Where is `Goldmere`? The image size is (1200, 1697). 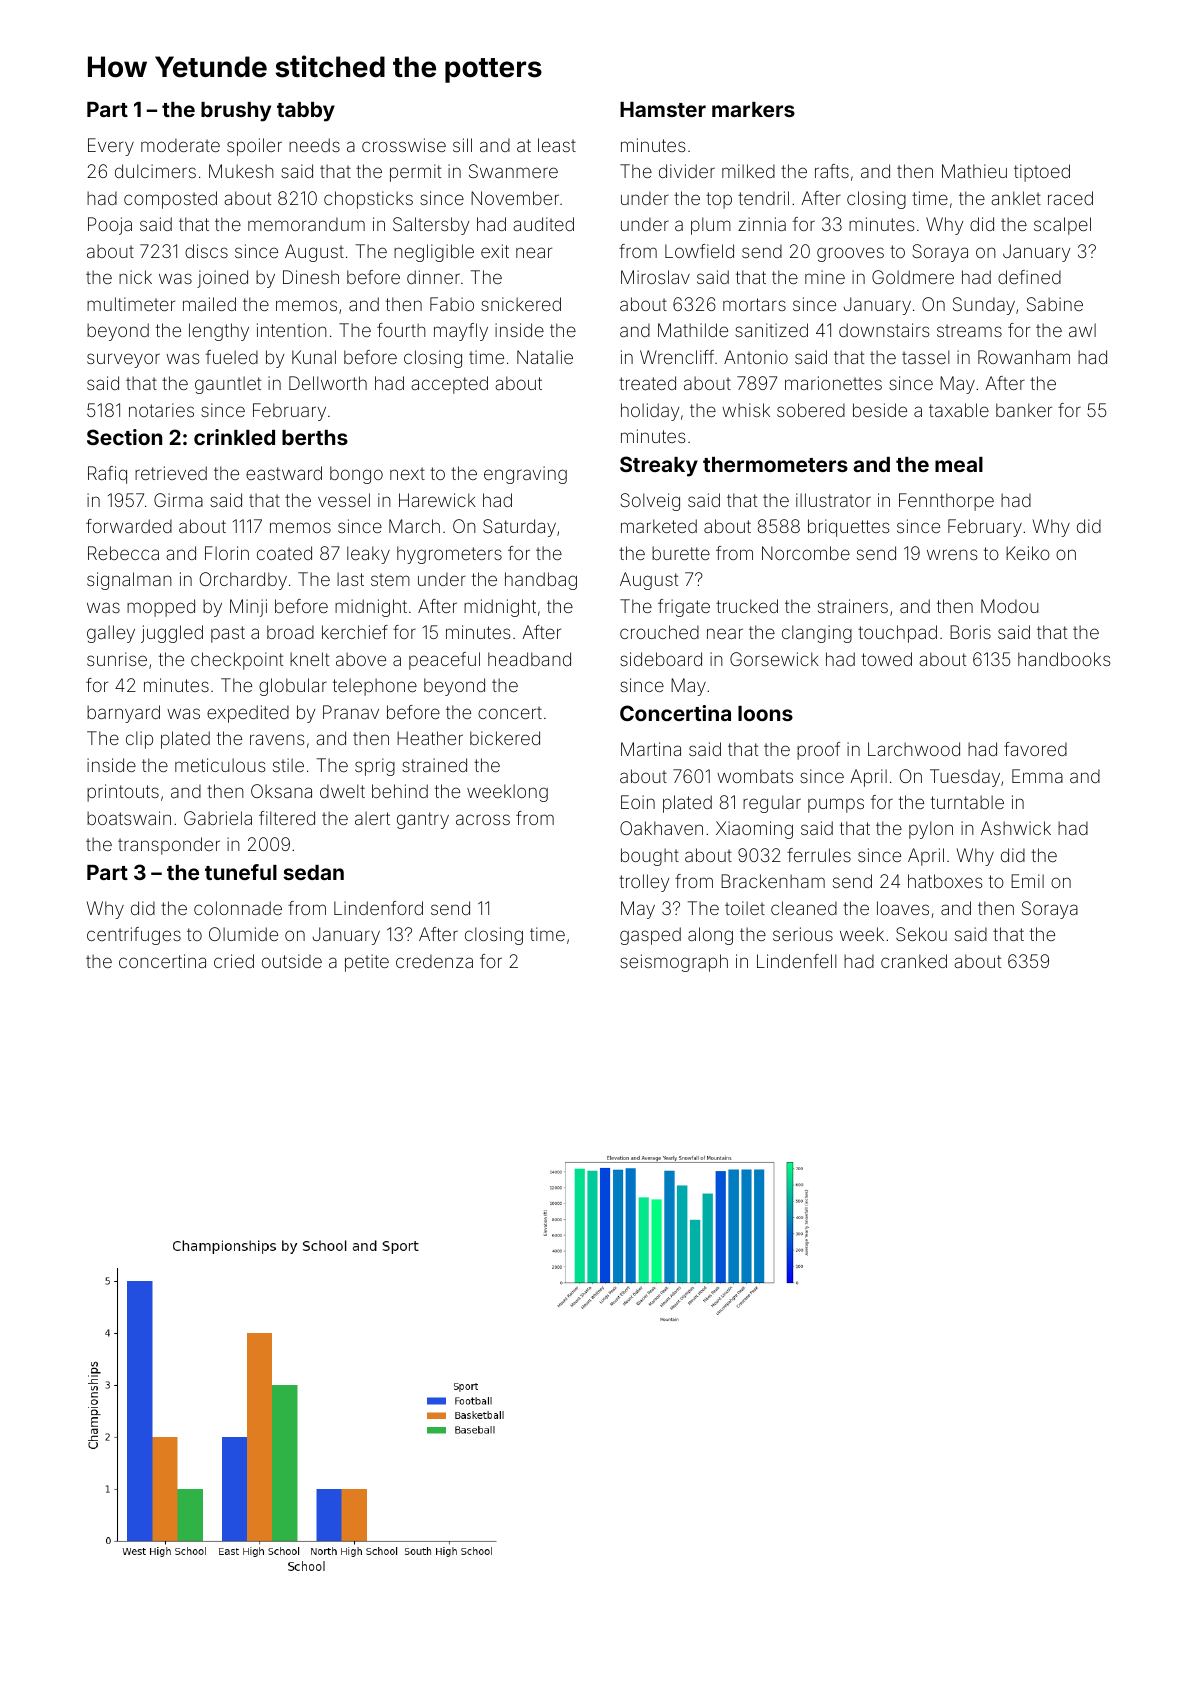
Goldmere is located at coordinates (913, 277).
